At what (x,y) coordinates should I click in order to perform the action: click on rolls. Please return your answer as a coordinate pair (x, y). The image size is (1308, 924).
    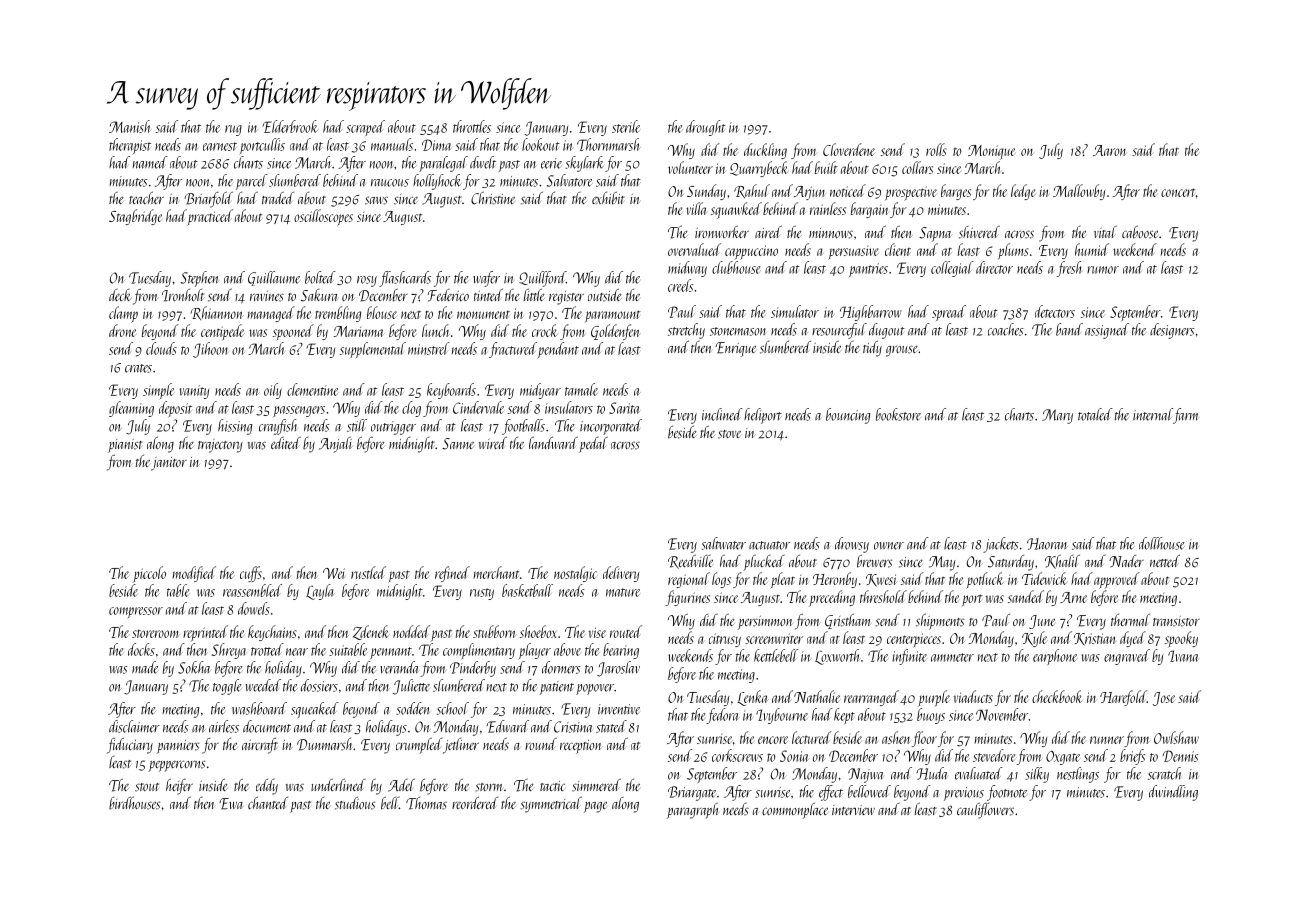
    Looking at the image, I should click on (936, 149).
